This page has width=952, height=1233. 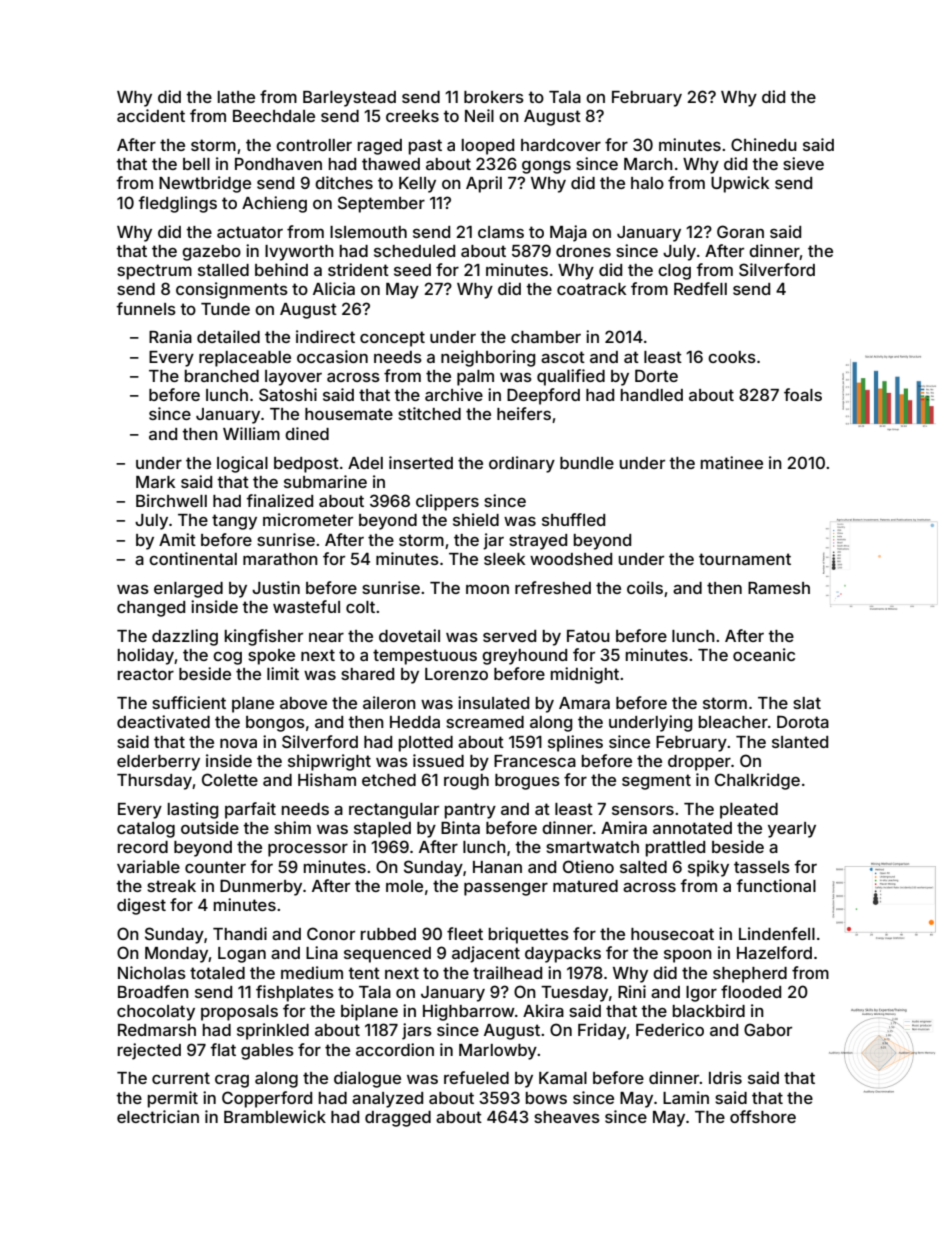 What do you see at coordinates (349, 99) in the page?
I see `Barleystead` at bounding box center [349, 99].
